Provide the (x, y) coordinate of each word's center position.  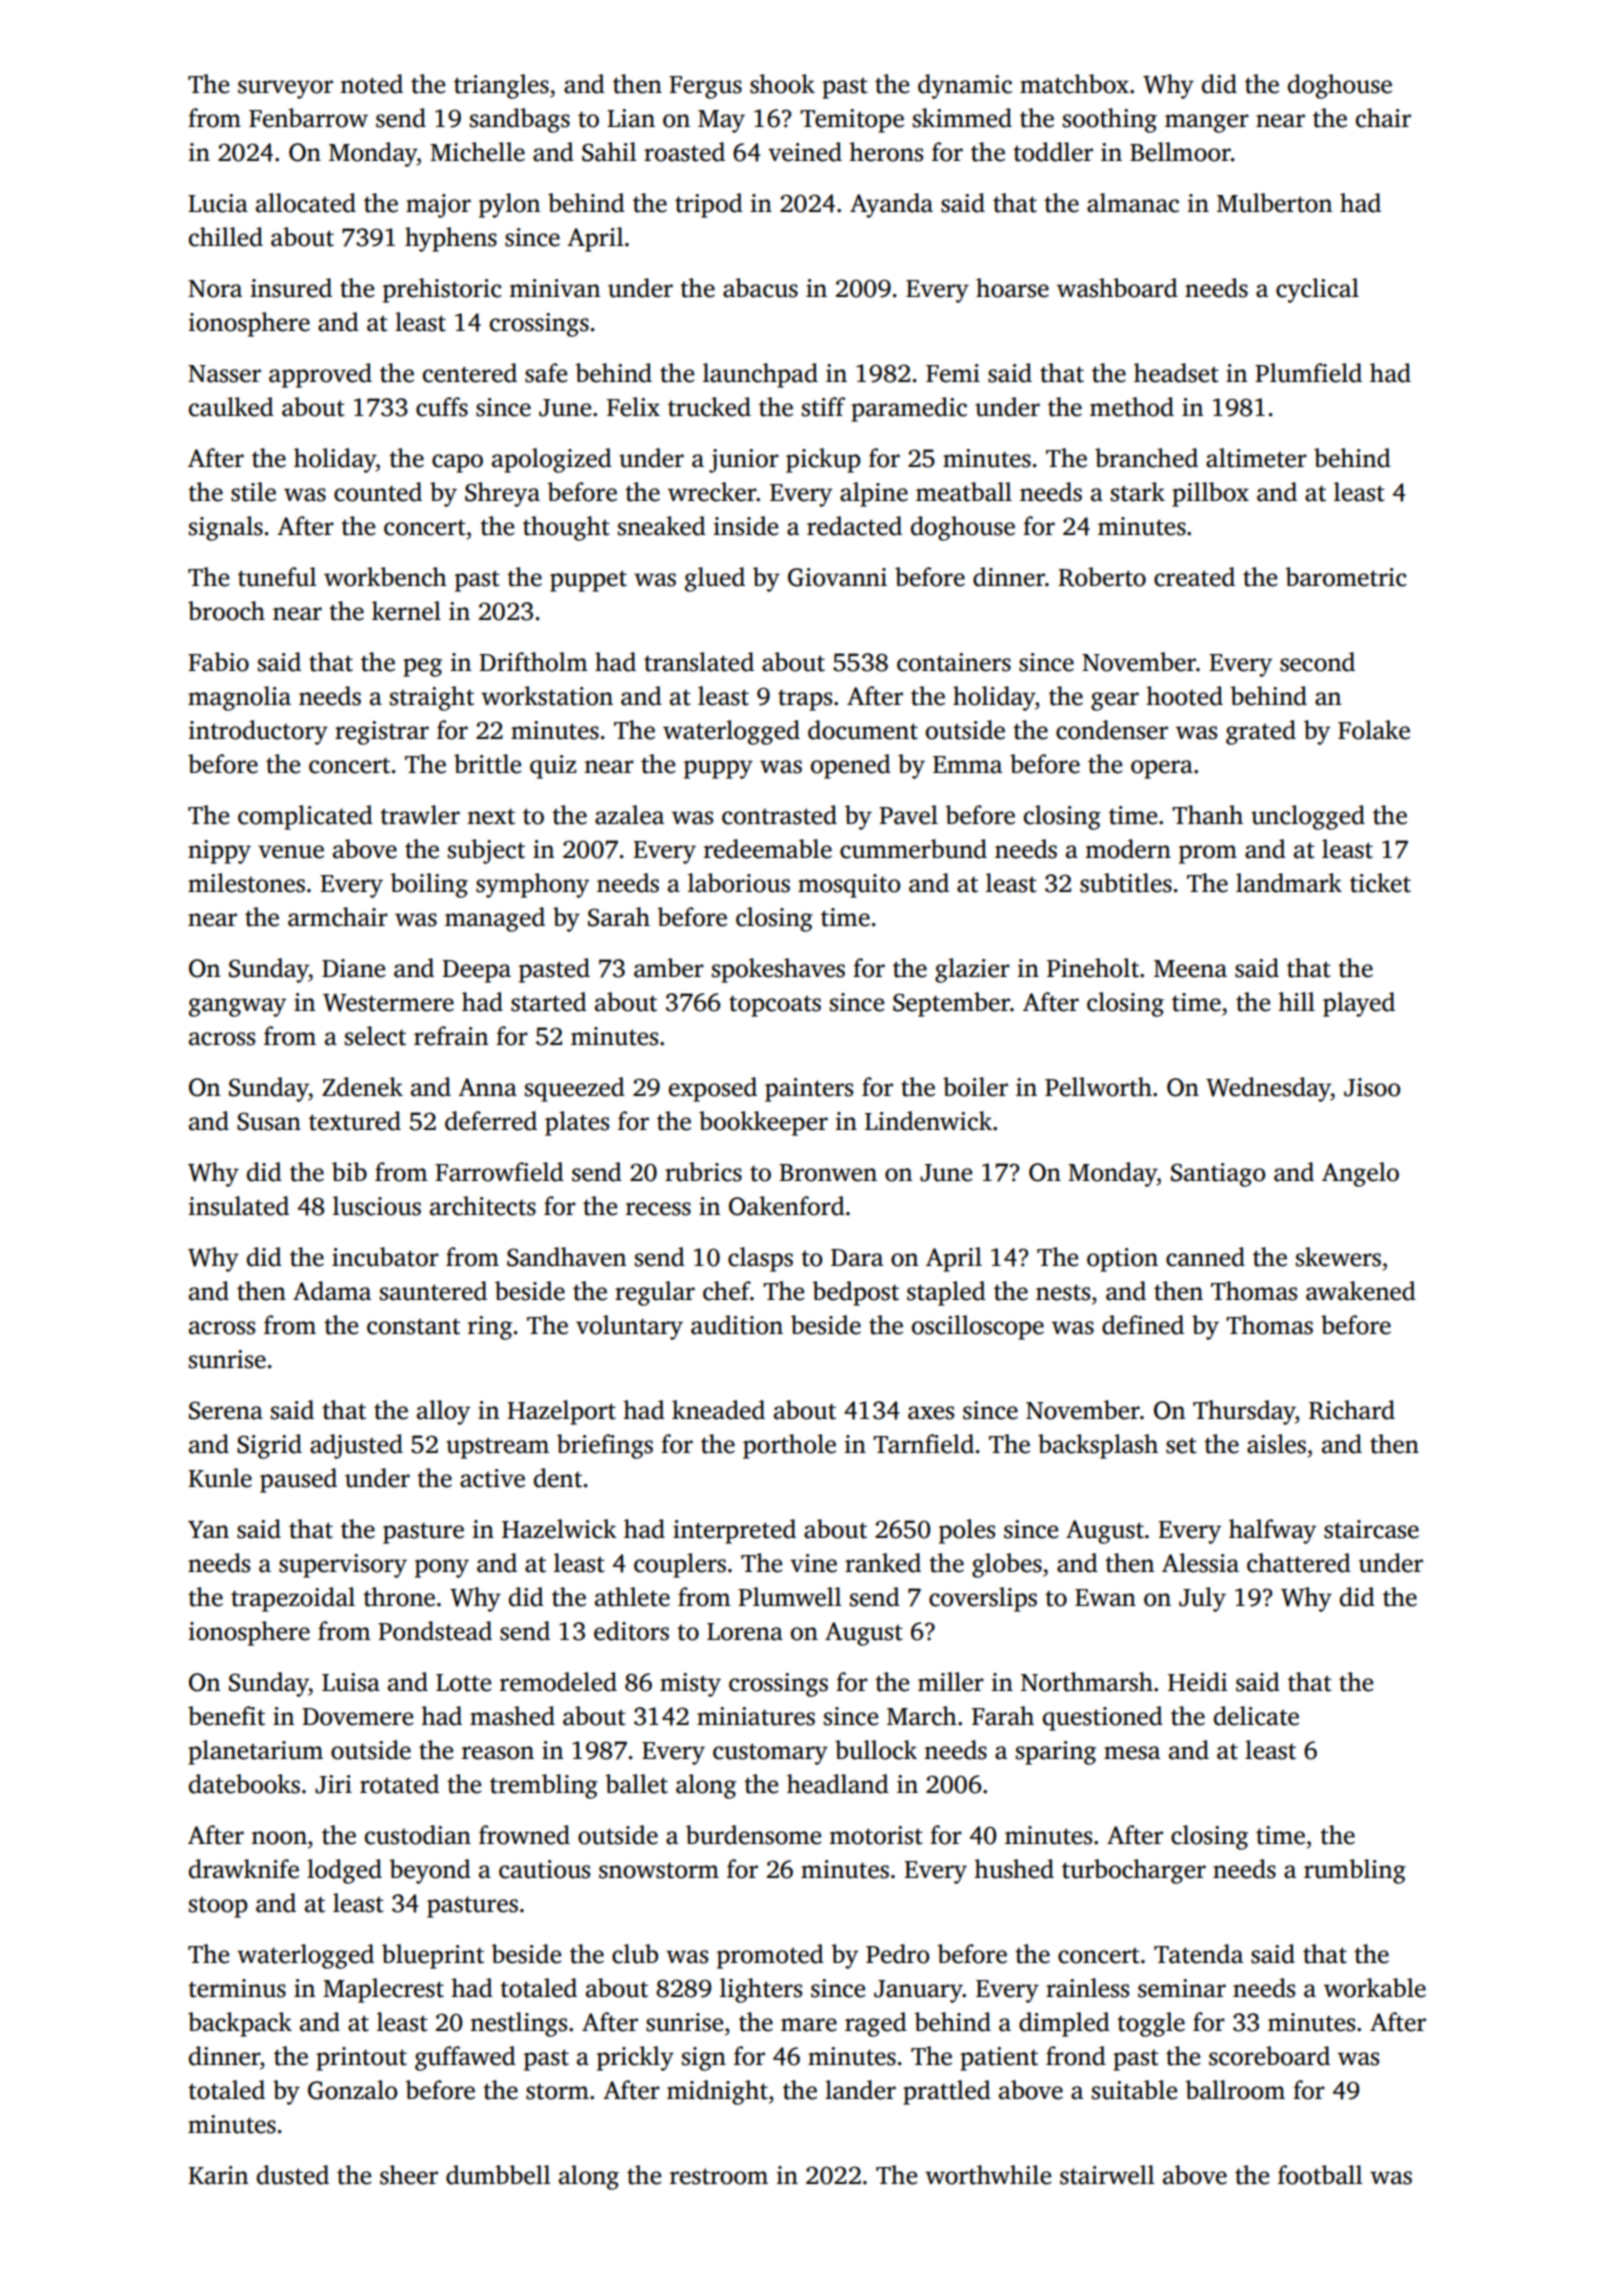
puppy (718, 769)
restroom (719, 2176)
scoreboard (1269, 2056)
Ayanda (891, 205)
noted (371, 84)
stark (1138, 492)
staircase (1371, 1529)
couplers (680, 1565)
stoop (218, 1907)
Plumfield (1308, 373)
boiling (429, 885)
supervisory (343, 1566)
